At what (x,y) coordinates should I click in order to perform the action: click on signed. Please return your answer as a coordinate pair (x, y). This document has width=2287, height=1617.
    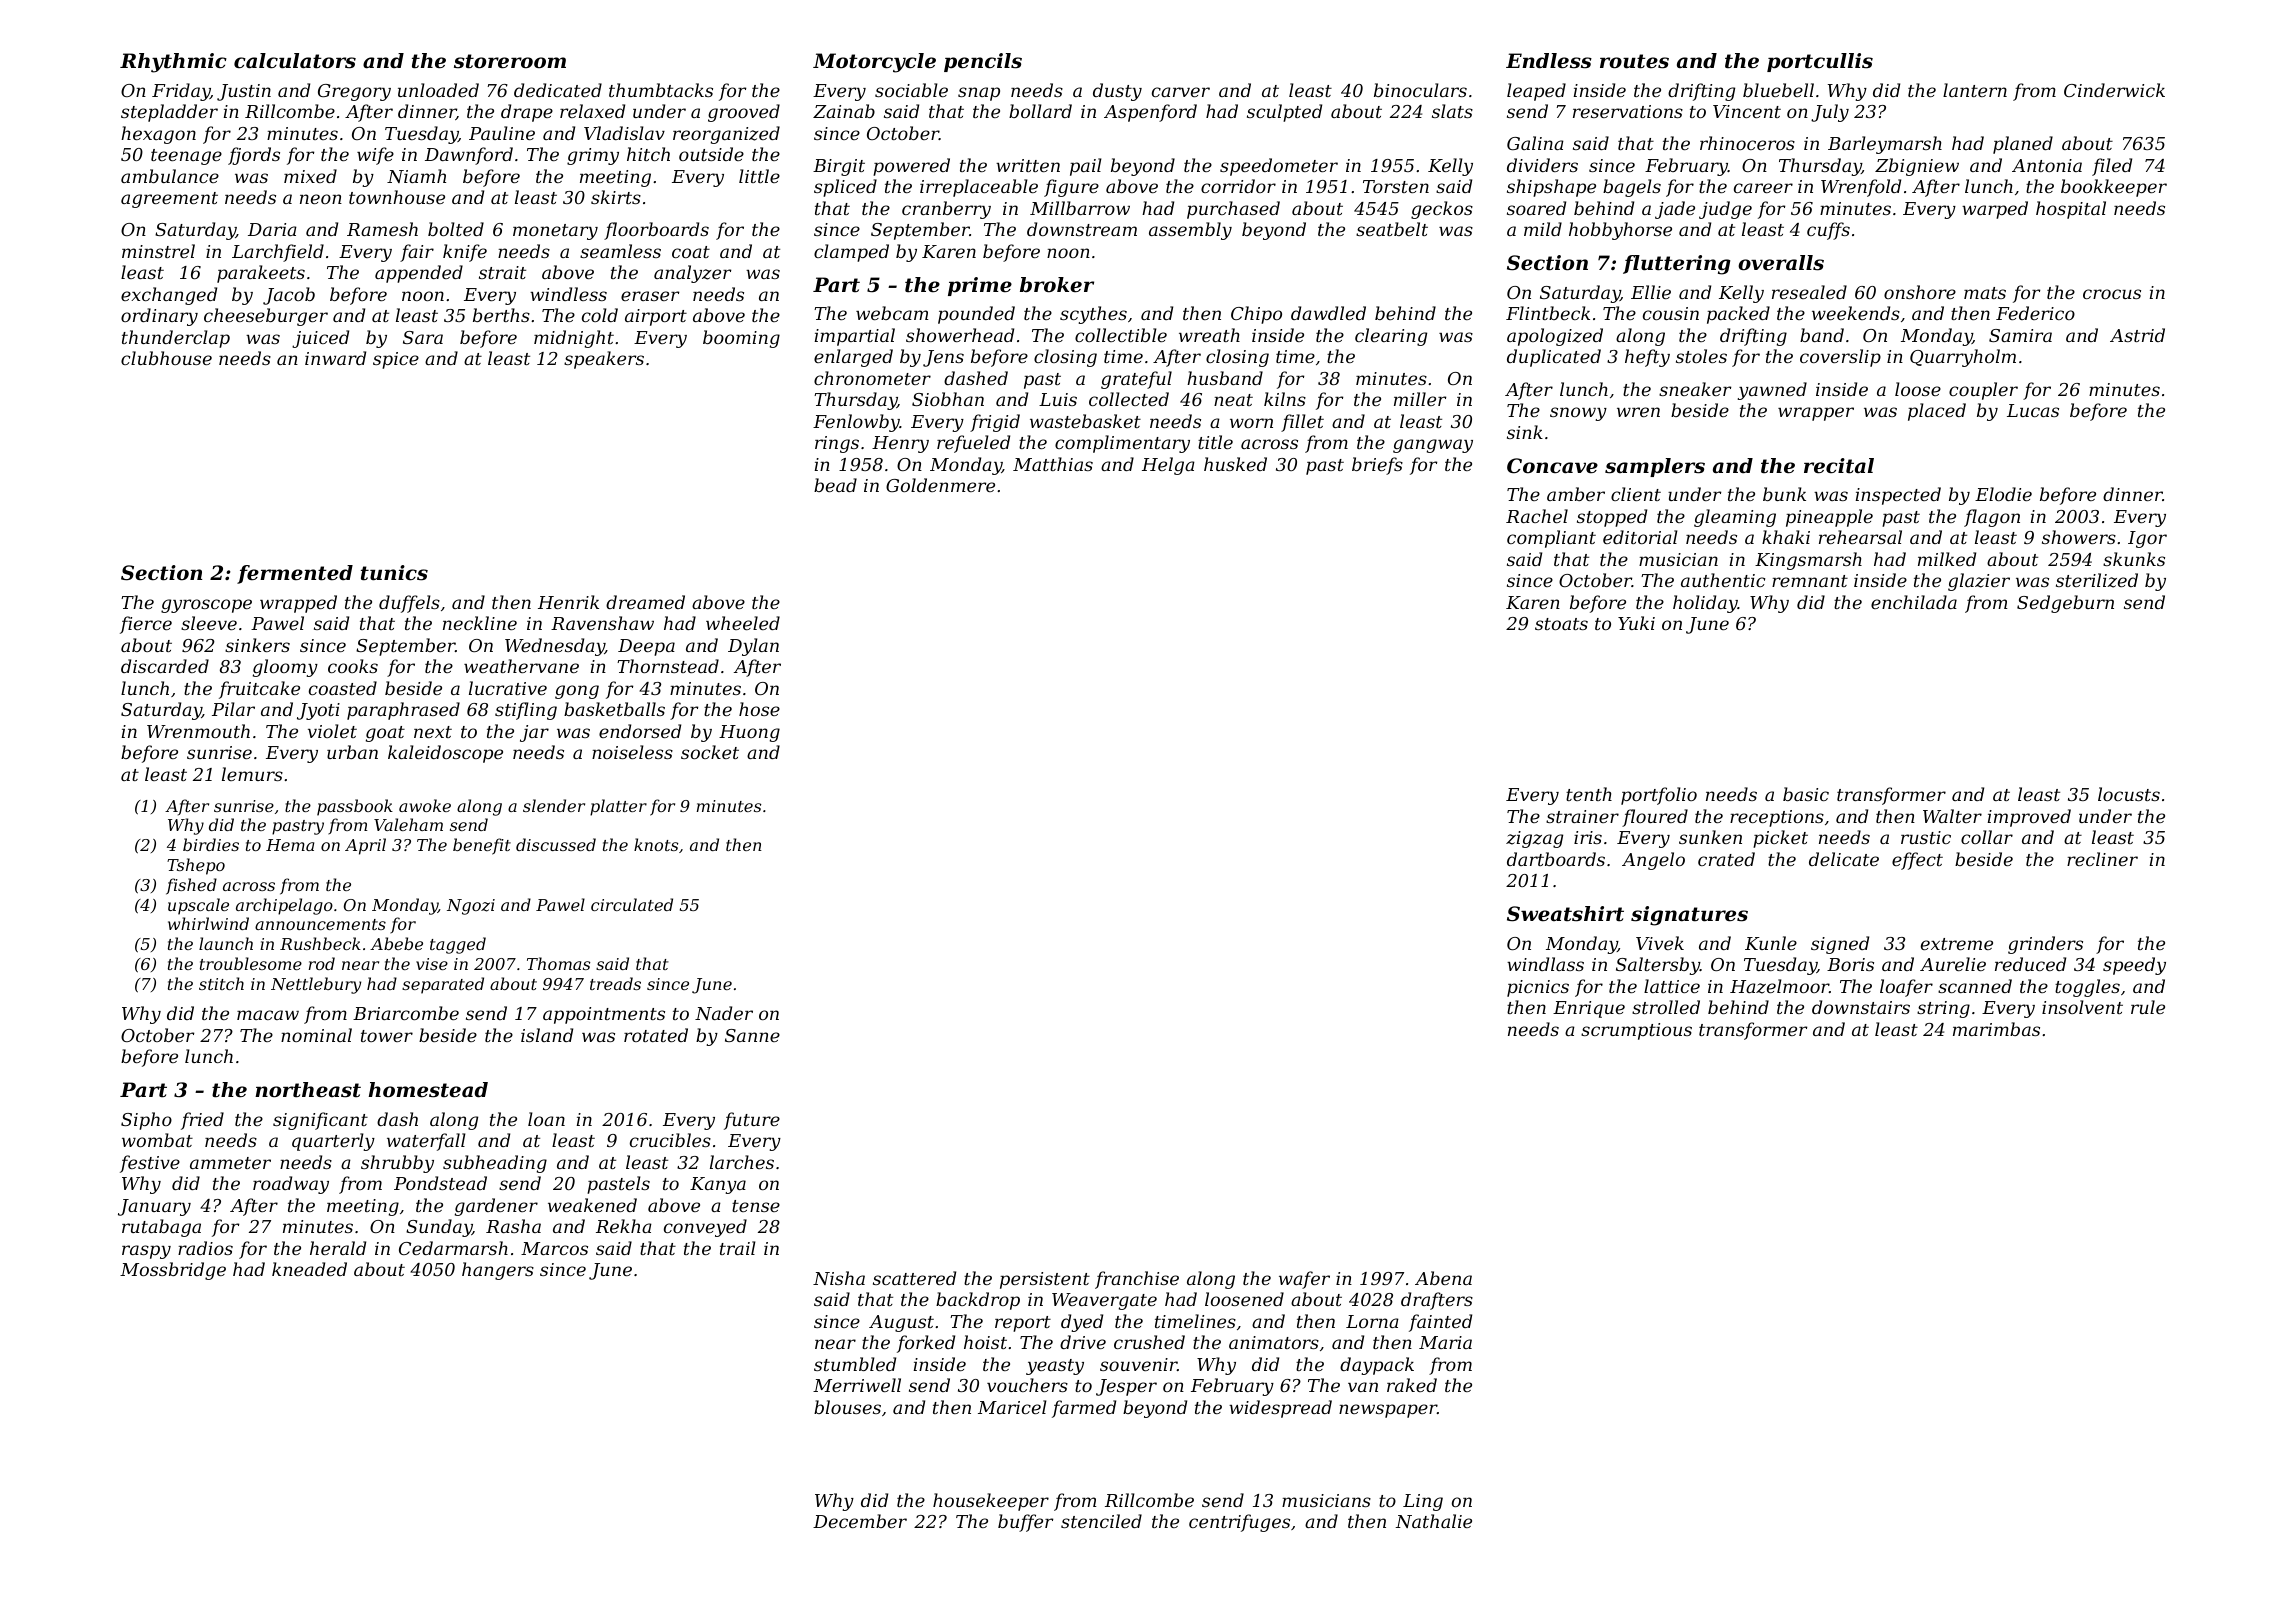
    Looking at the image, I should click on (1840, 945).
